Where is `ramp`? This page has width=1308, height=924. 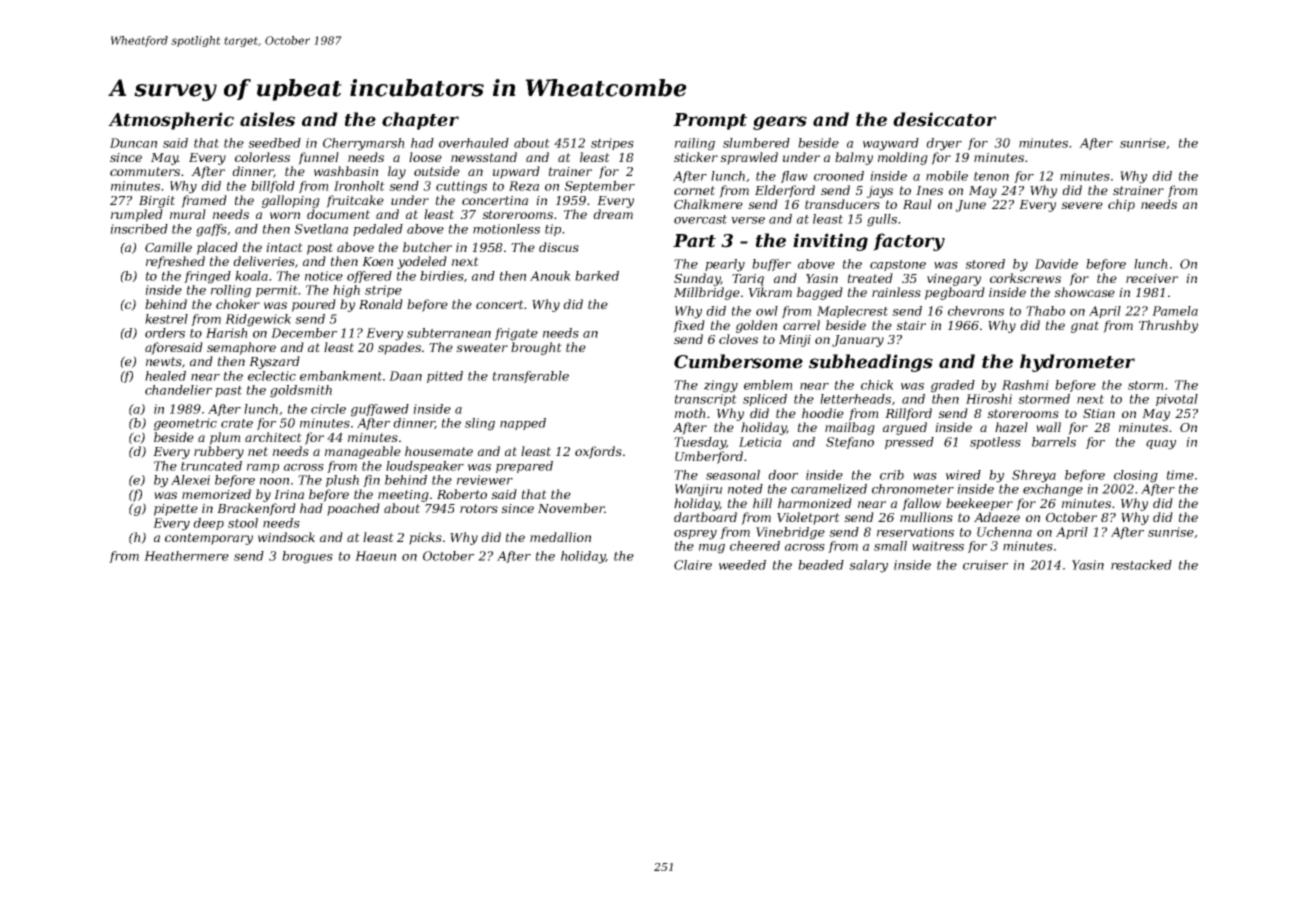 ramp is located at coordinates (263, 468).
